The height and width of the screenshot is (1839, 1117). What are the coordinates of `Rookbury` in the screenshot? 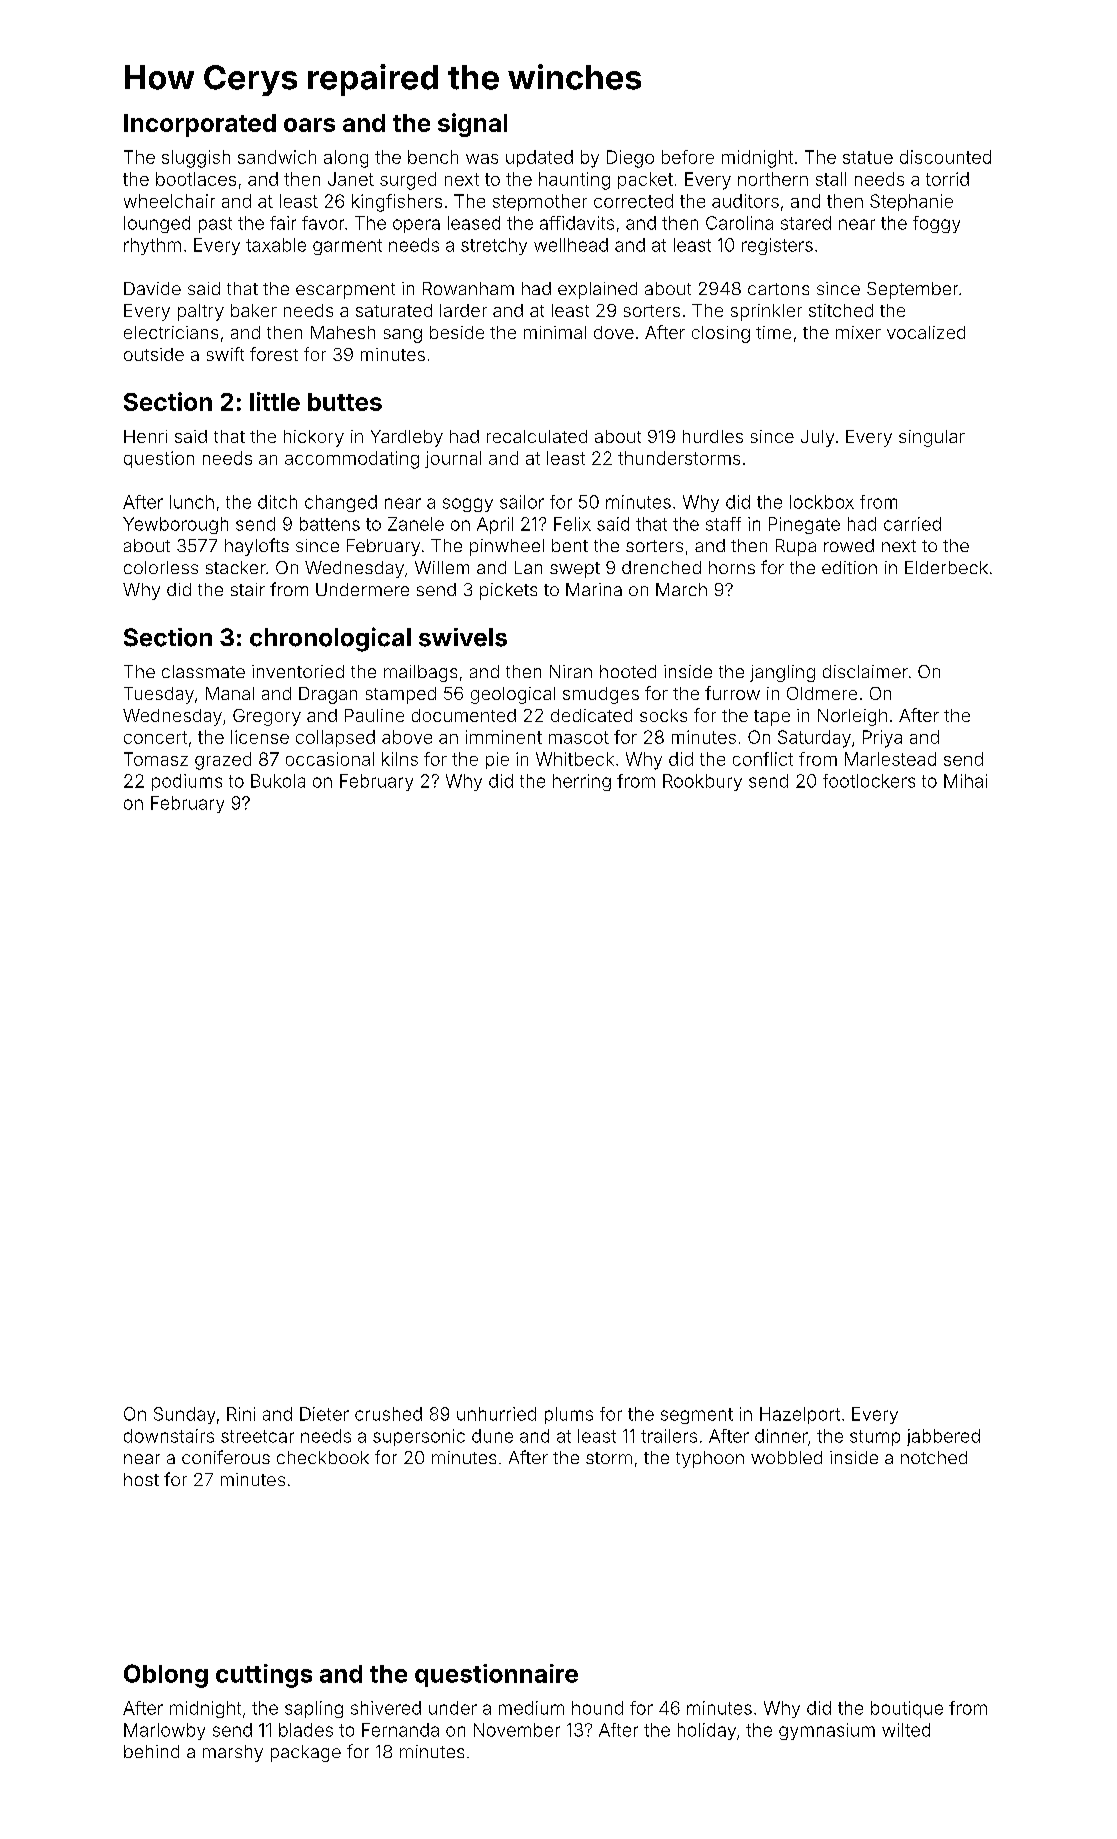 It's located at (702, 782).
